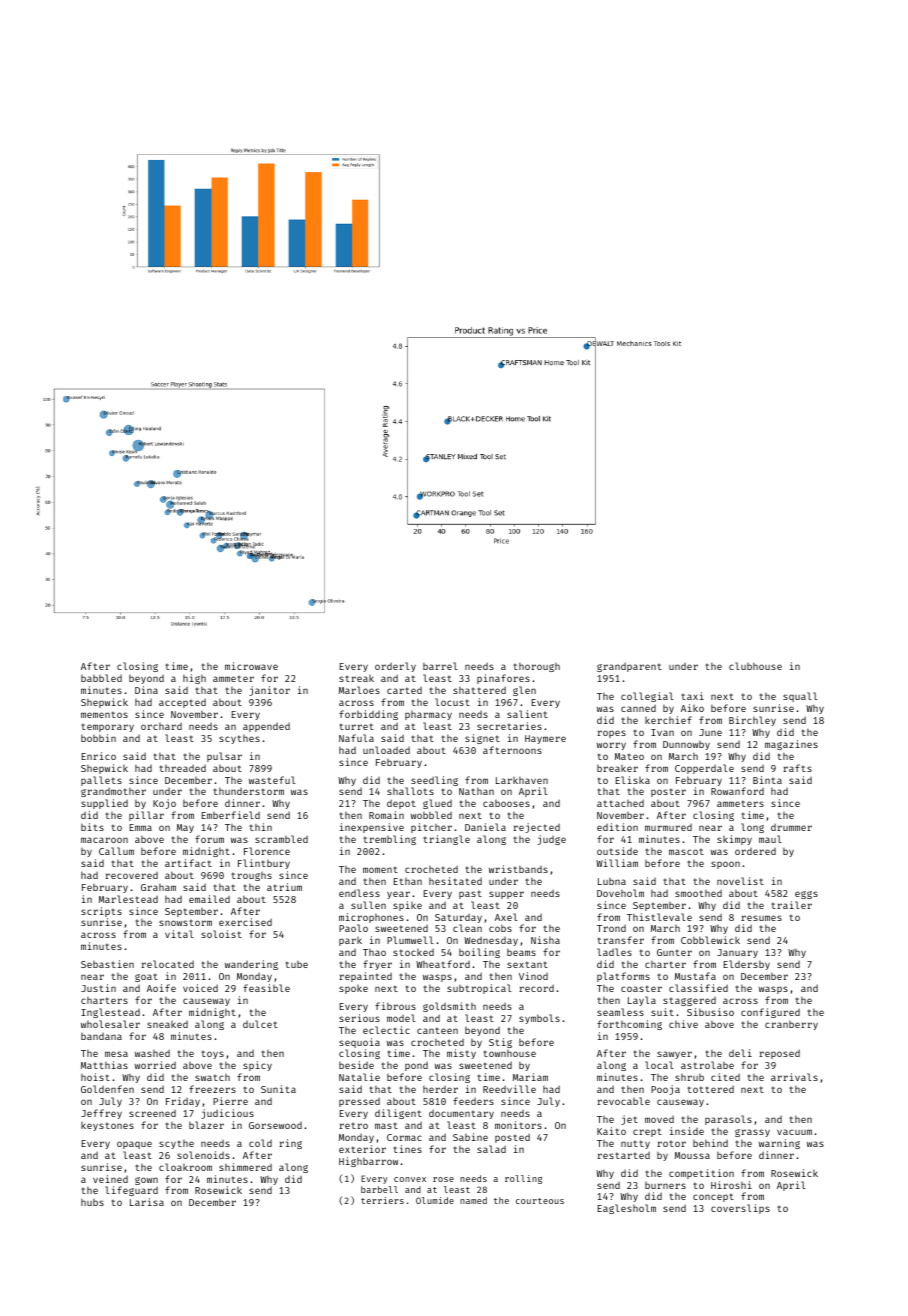 This page has height=1316, width=908. What do you see at coordinates (231, 815) in the page?
I see `Emberfield` at bounding box center [231, 815].
